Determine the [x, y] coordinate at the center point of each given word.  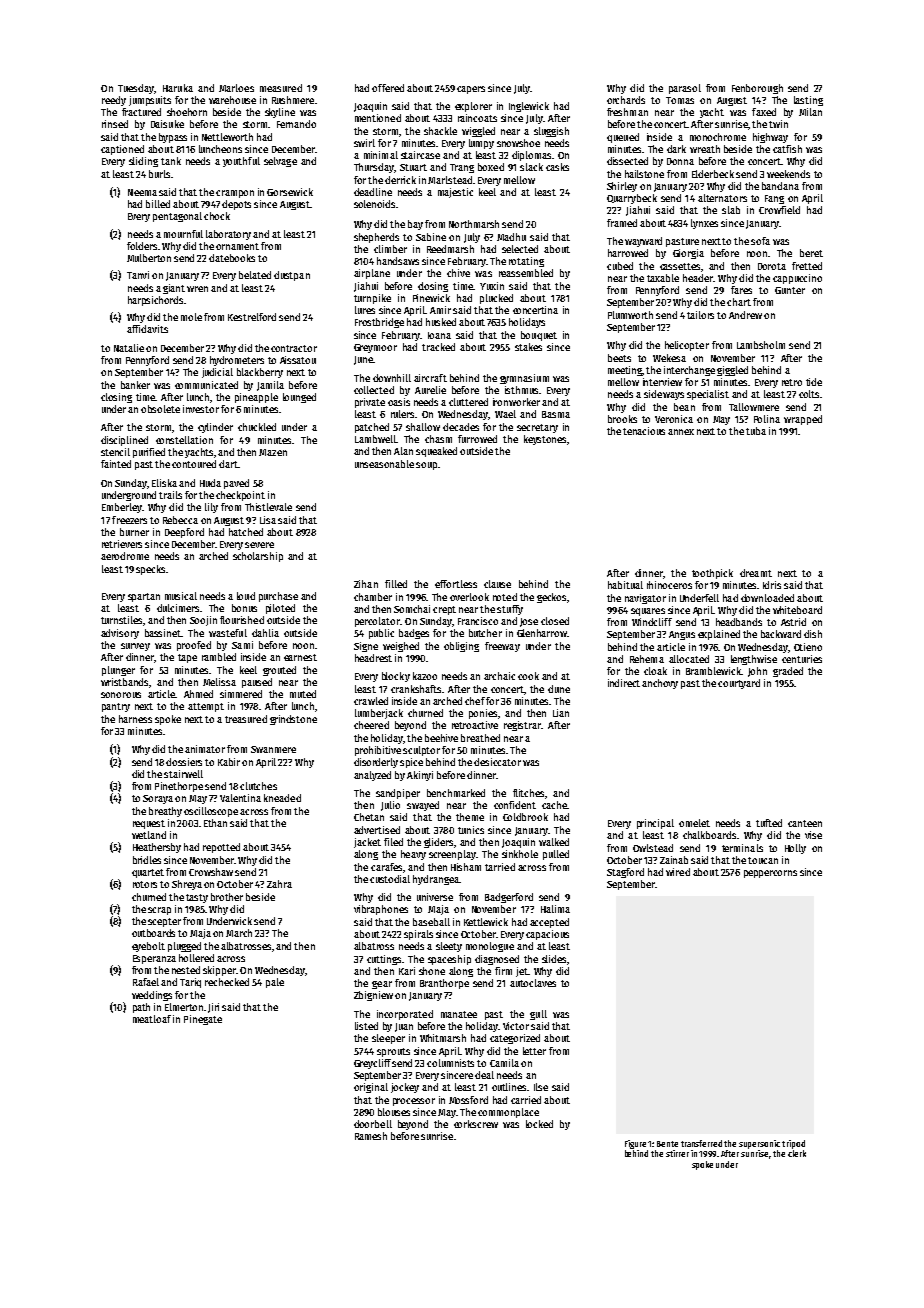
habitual [625, 585]
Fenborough [757, 89]
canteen [805, 823]
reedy [114, 101]
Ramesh [371, 1136]
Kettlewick [486, 922]
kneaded [282, 798]
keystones [546, 440]
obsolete [160, 409]
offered [388, 88]
